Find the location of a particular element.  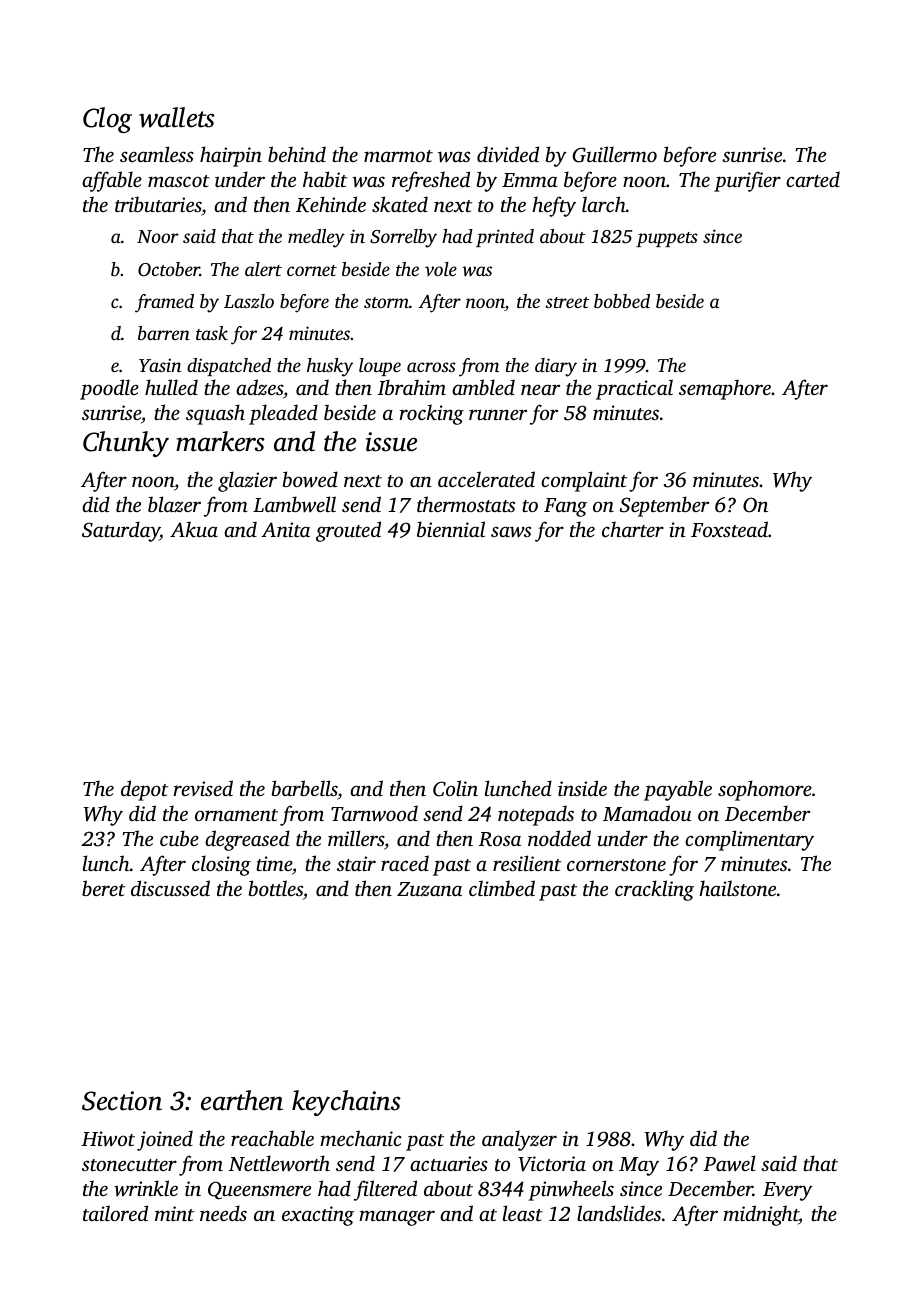

Clog is located at coordinates (107, 120).
